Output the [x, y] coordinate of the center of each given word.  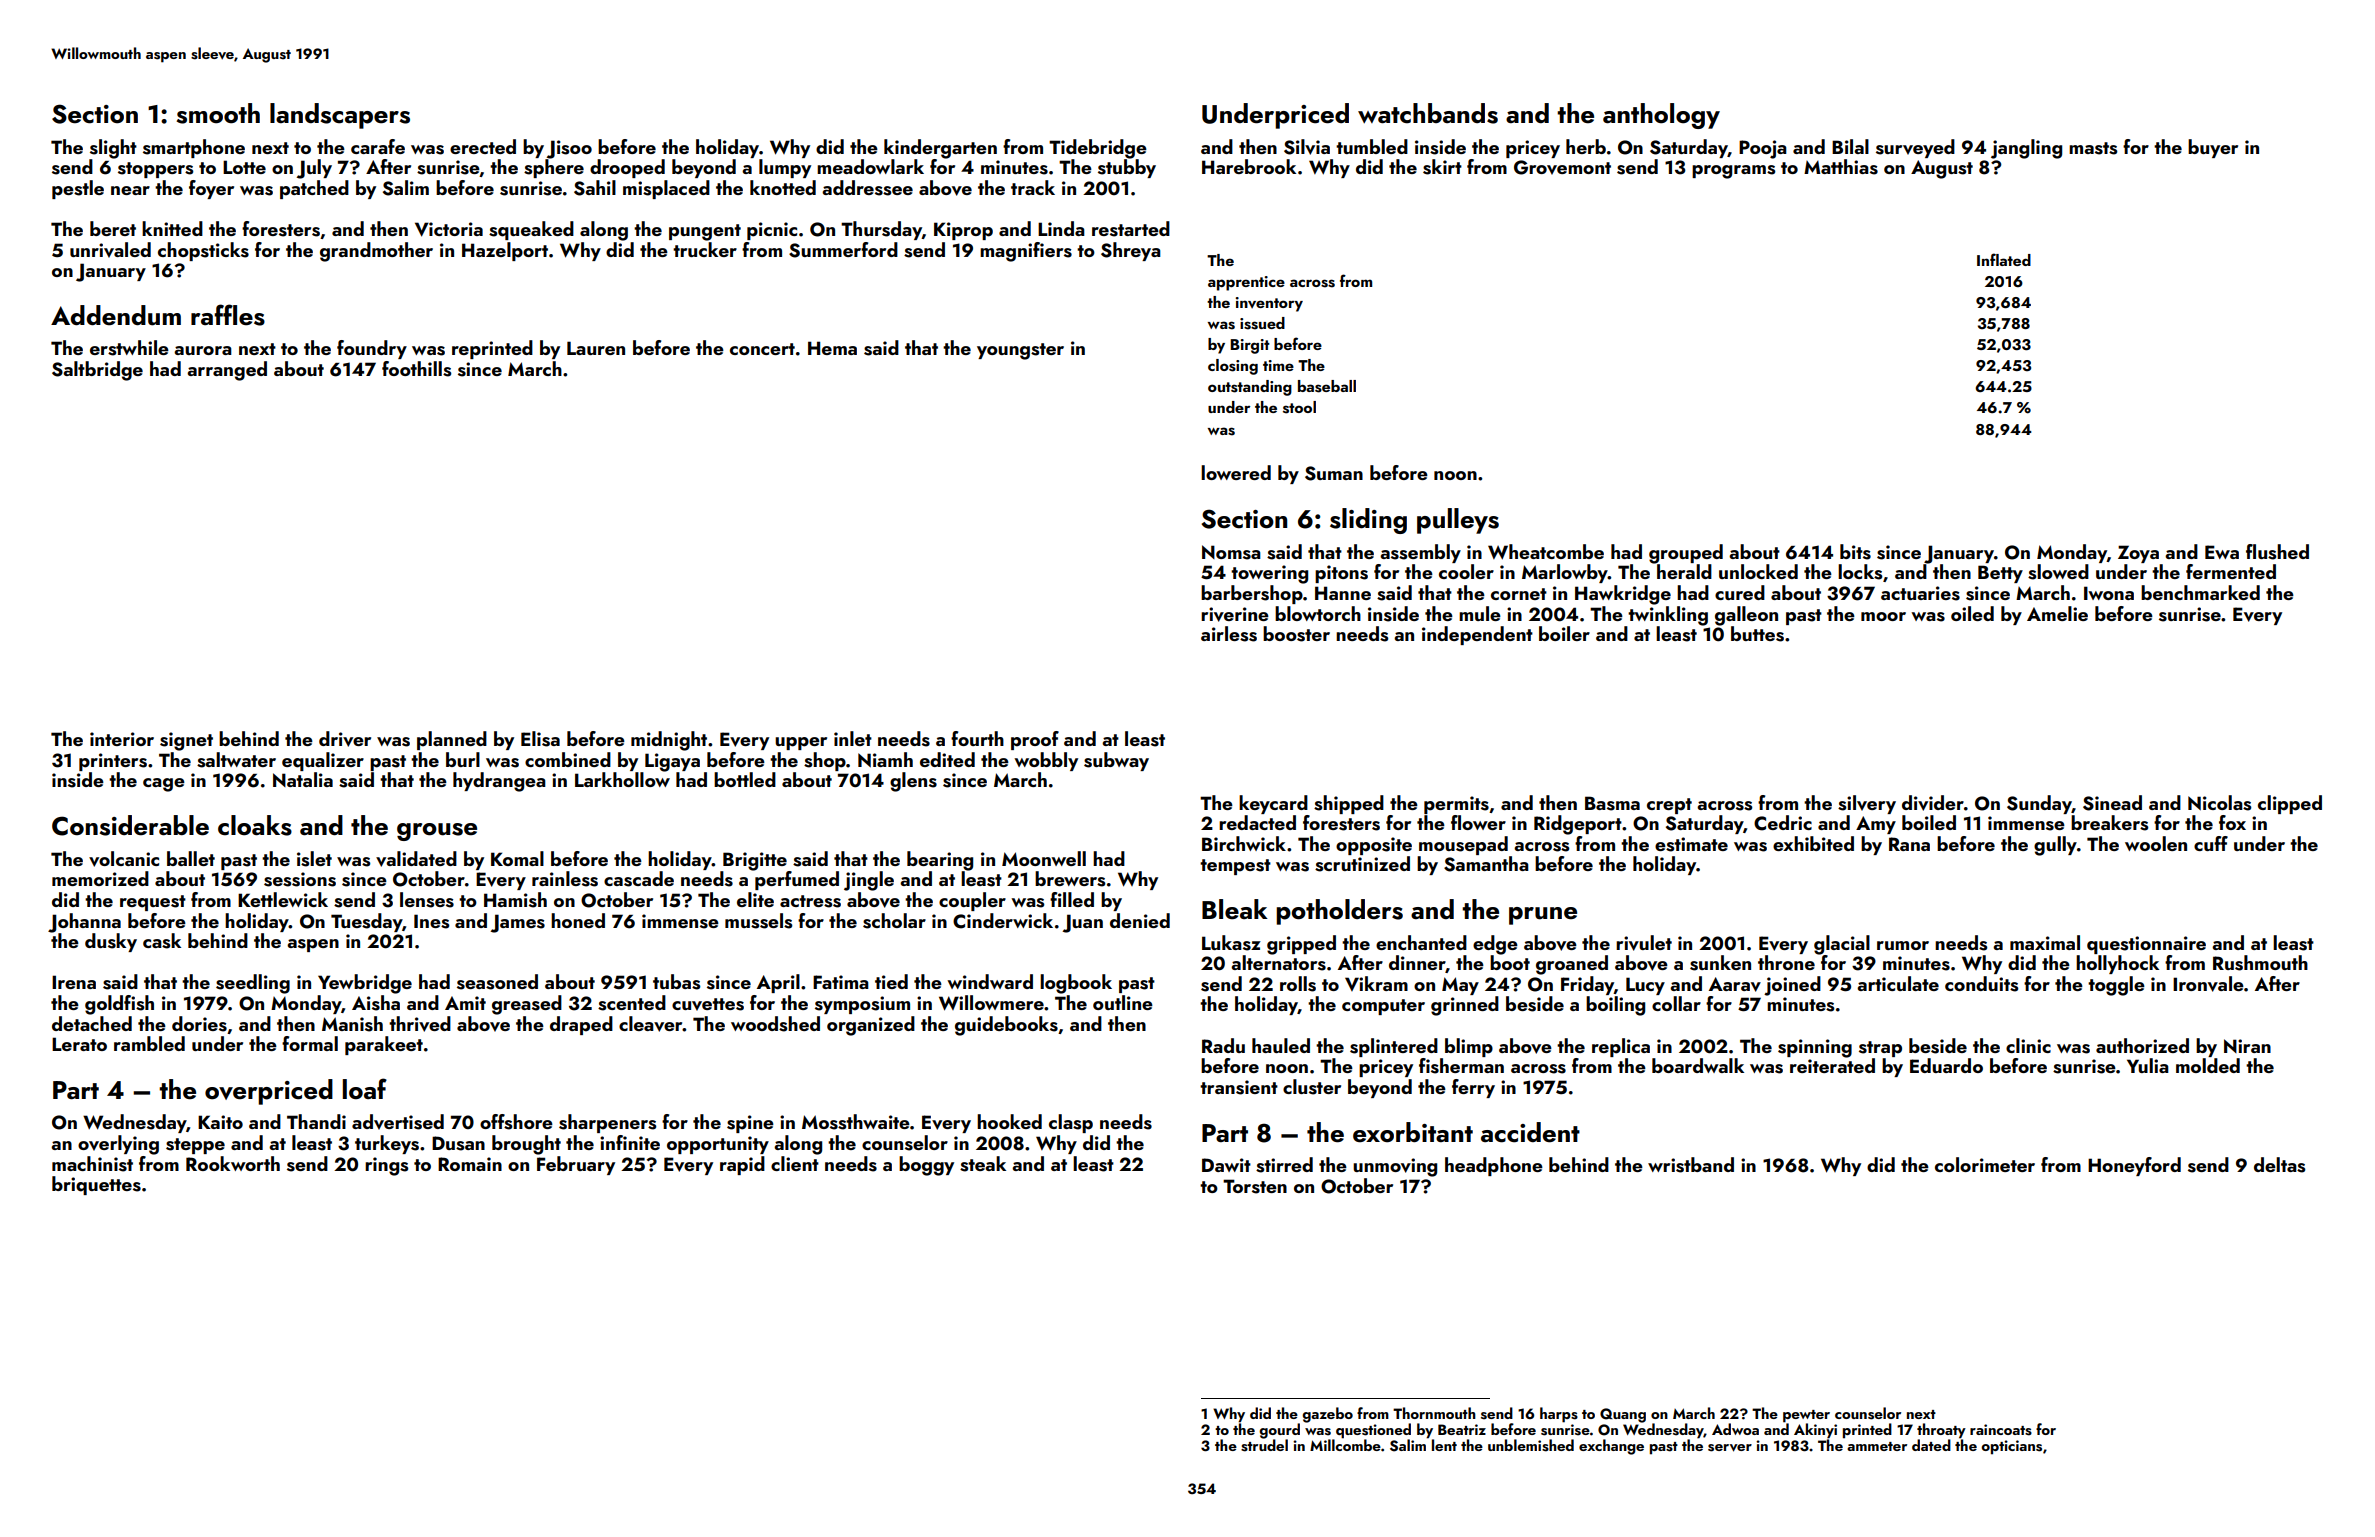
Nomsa [1231, 552]
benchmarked [2200, 592]
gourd [1279, 1431]
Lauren [596, 348]
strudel [1264, 1445]
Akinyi [1815, 1431]
